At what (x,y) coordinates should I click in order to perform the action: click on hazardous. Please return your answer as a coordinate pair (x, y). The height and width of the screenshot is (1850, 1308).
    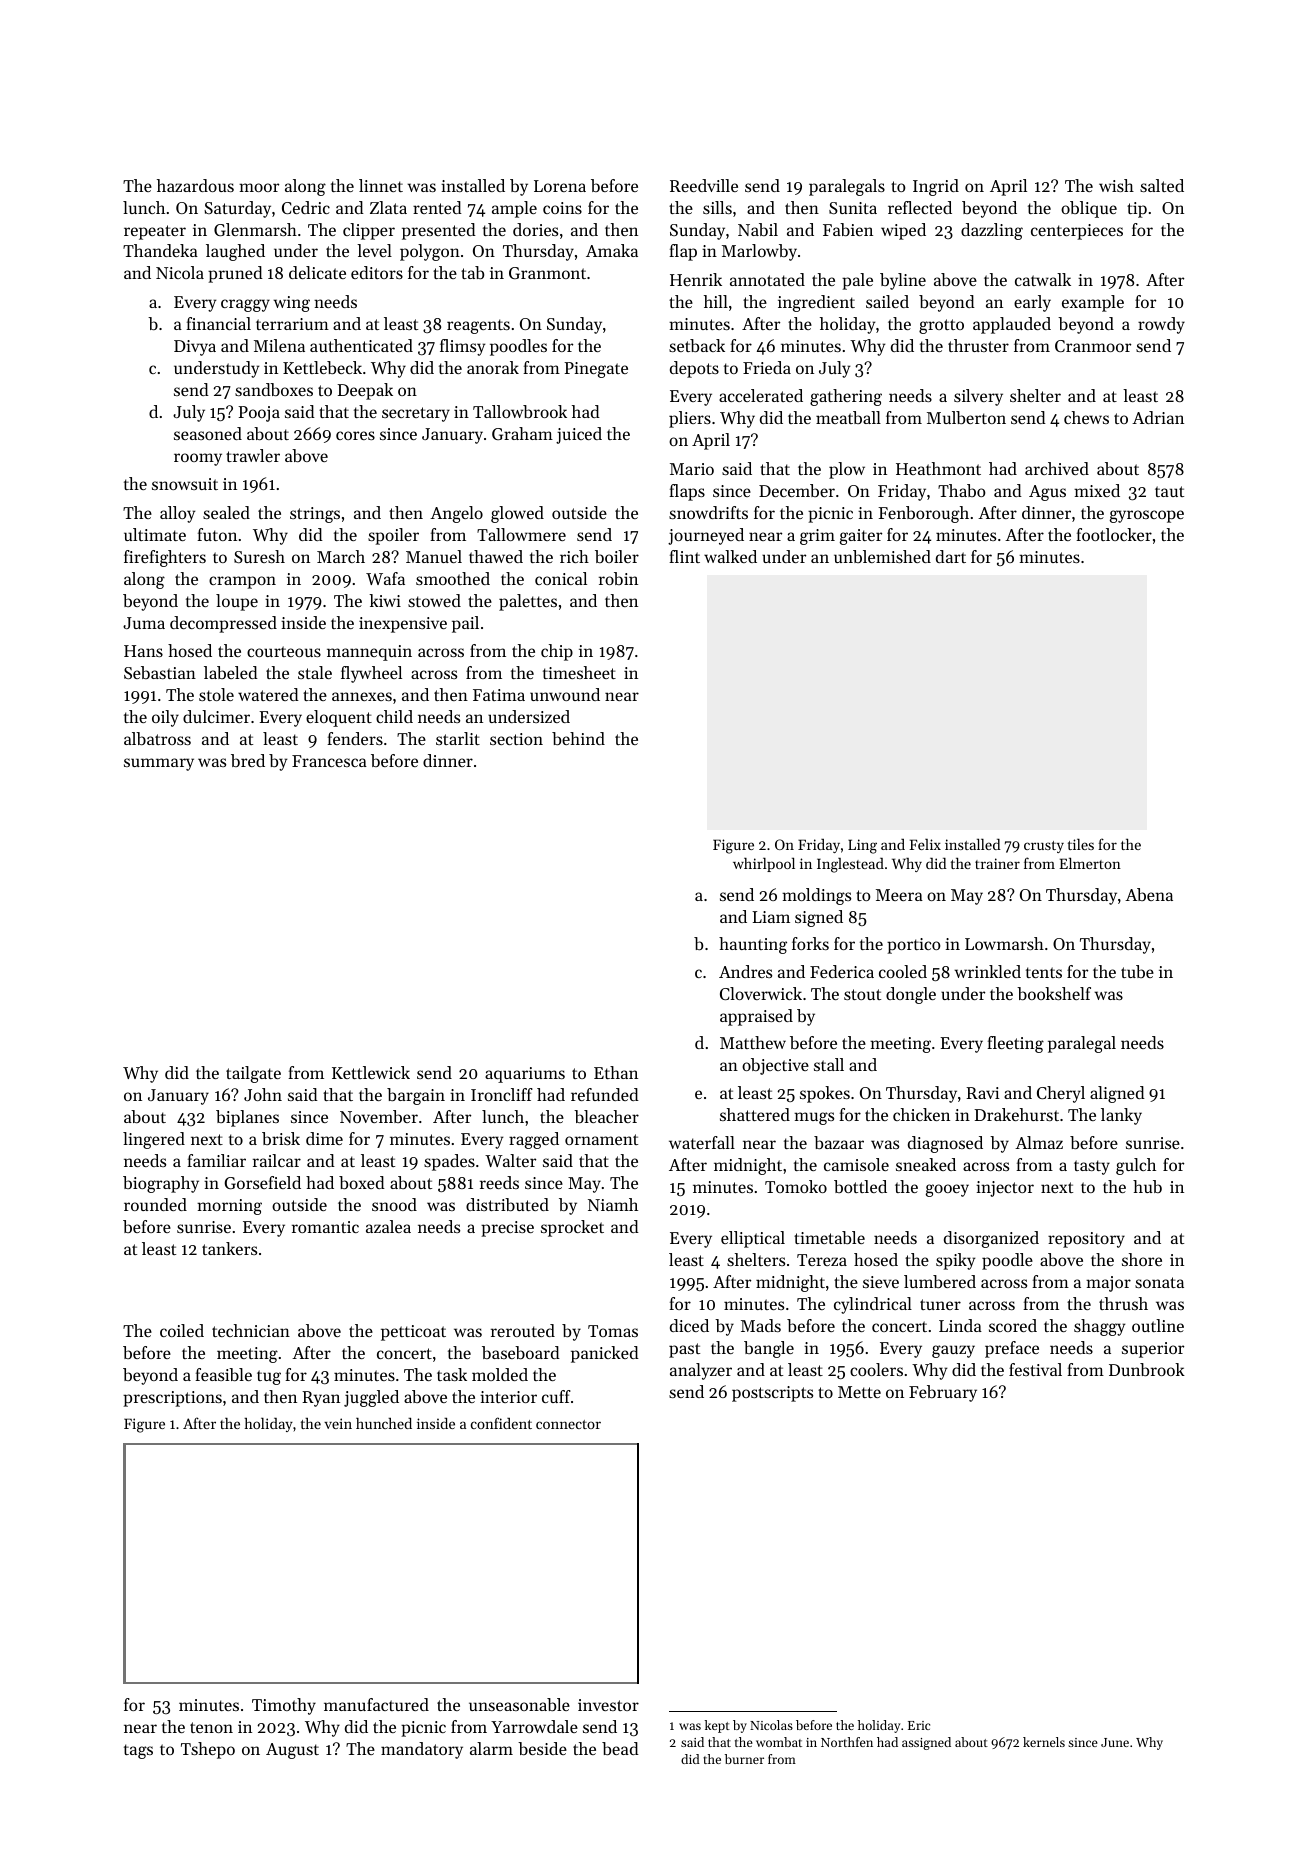
    Looking at the image, I should click on (195, 185).
